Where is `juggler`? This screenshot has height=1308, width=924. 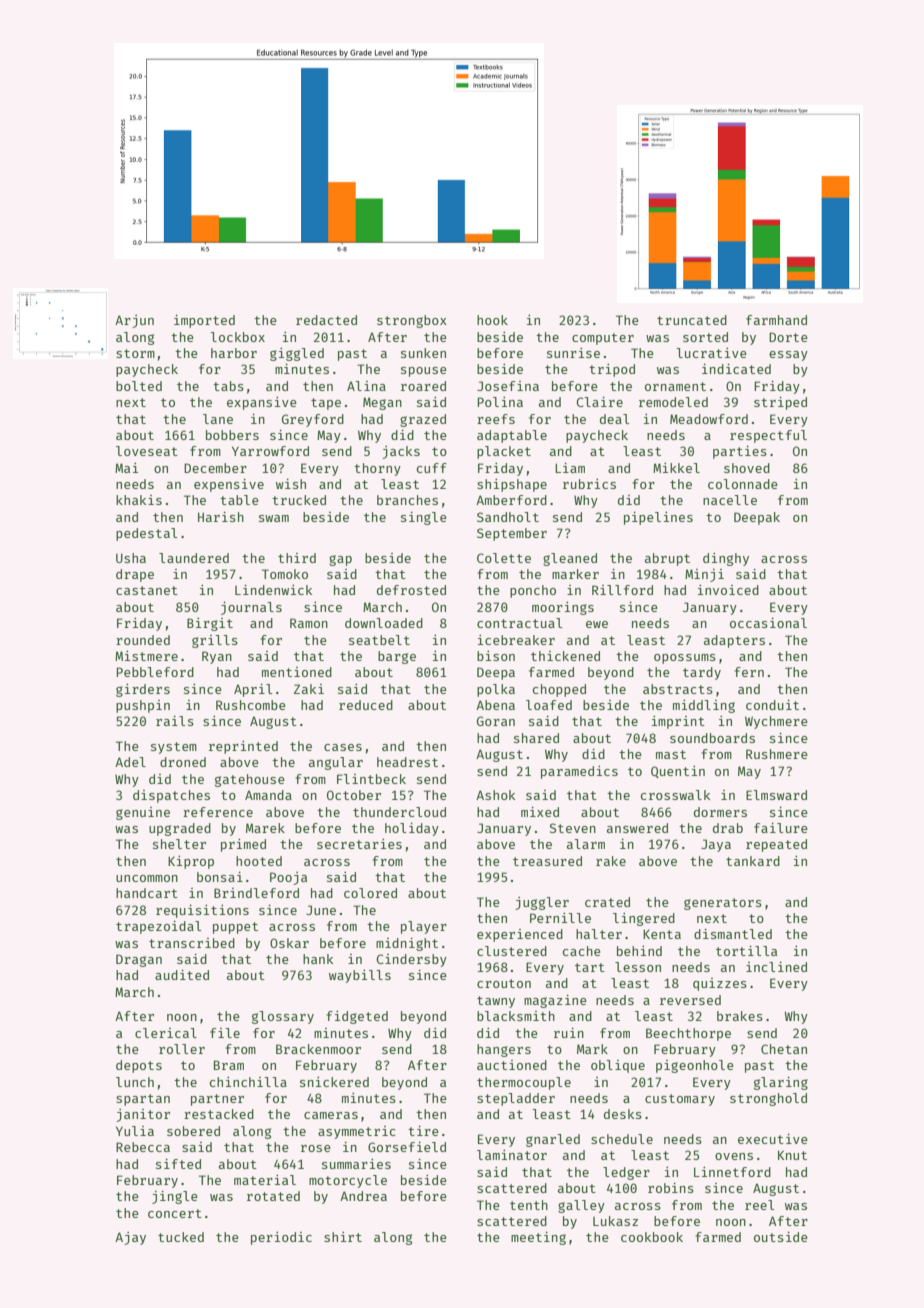
juggler is located at coordinates (542, 903).
